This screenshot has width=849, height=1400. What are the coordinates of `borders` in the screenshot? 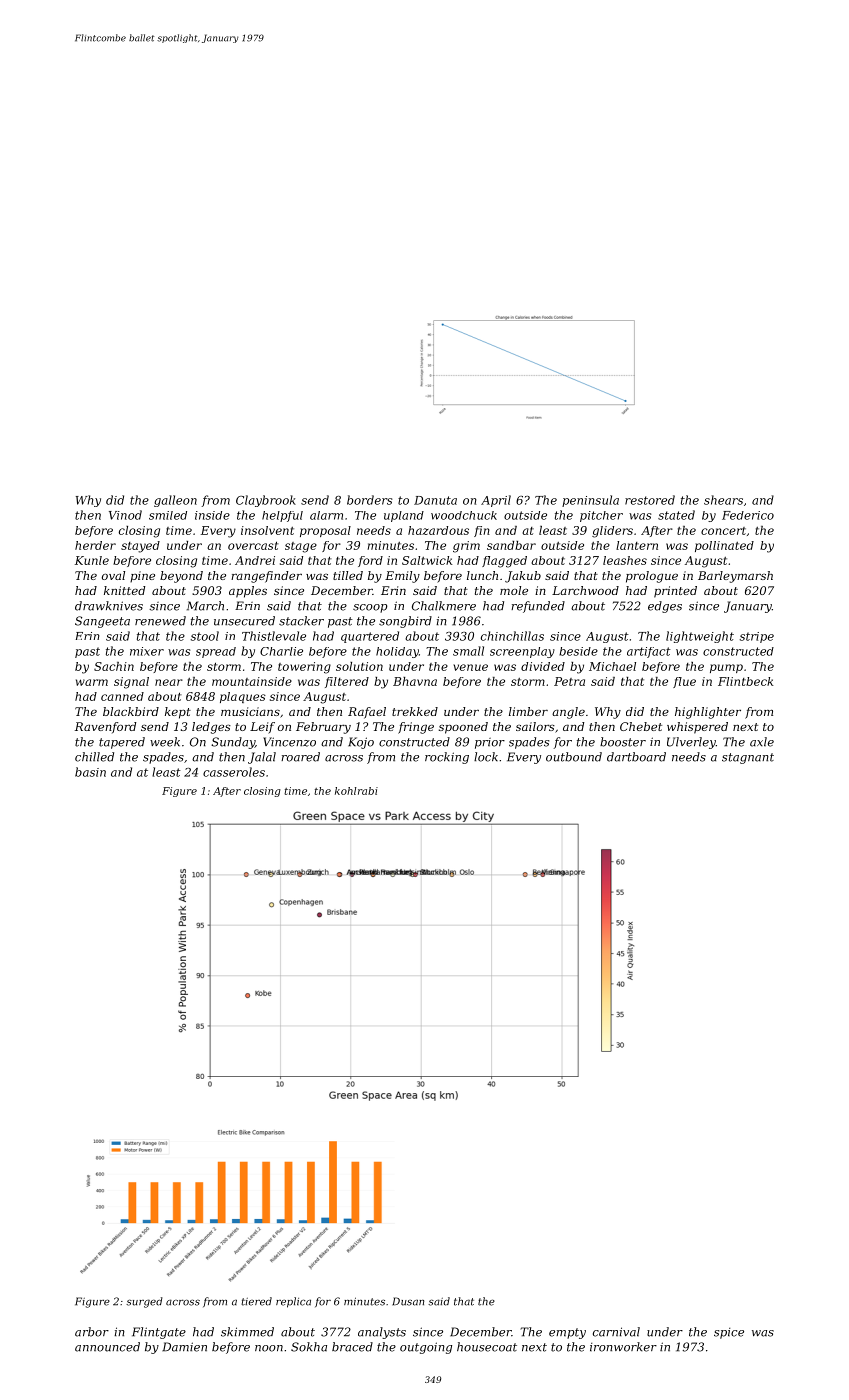 It's located at (369, 500).
